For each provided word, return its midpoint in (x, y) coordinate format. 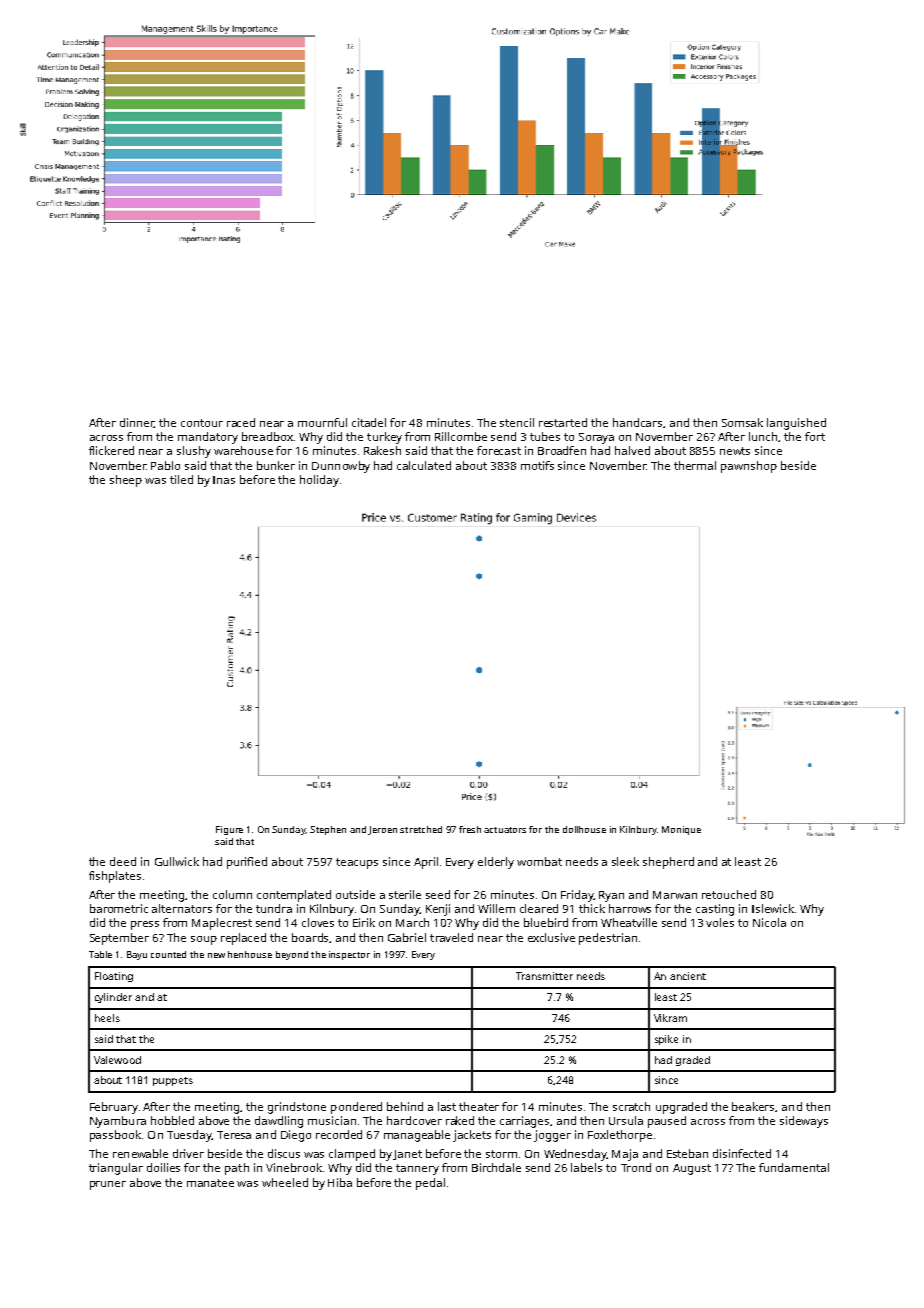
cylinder (113, 998)
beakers (754, 1107)
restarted (563, 422)
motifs (537, 465)
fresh (470, 829)
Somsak (742, 422)
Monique (681, 830)
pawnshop (749, 467)
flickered (111, 450)
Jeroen (382, 830)
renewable (140, 1153)
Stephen (328, 830)
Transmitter (544, 976)
